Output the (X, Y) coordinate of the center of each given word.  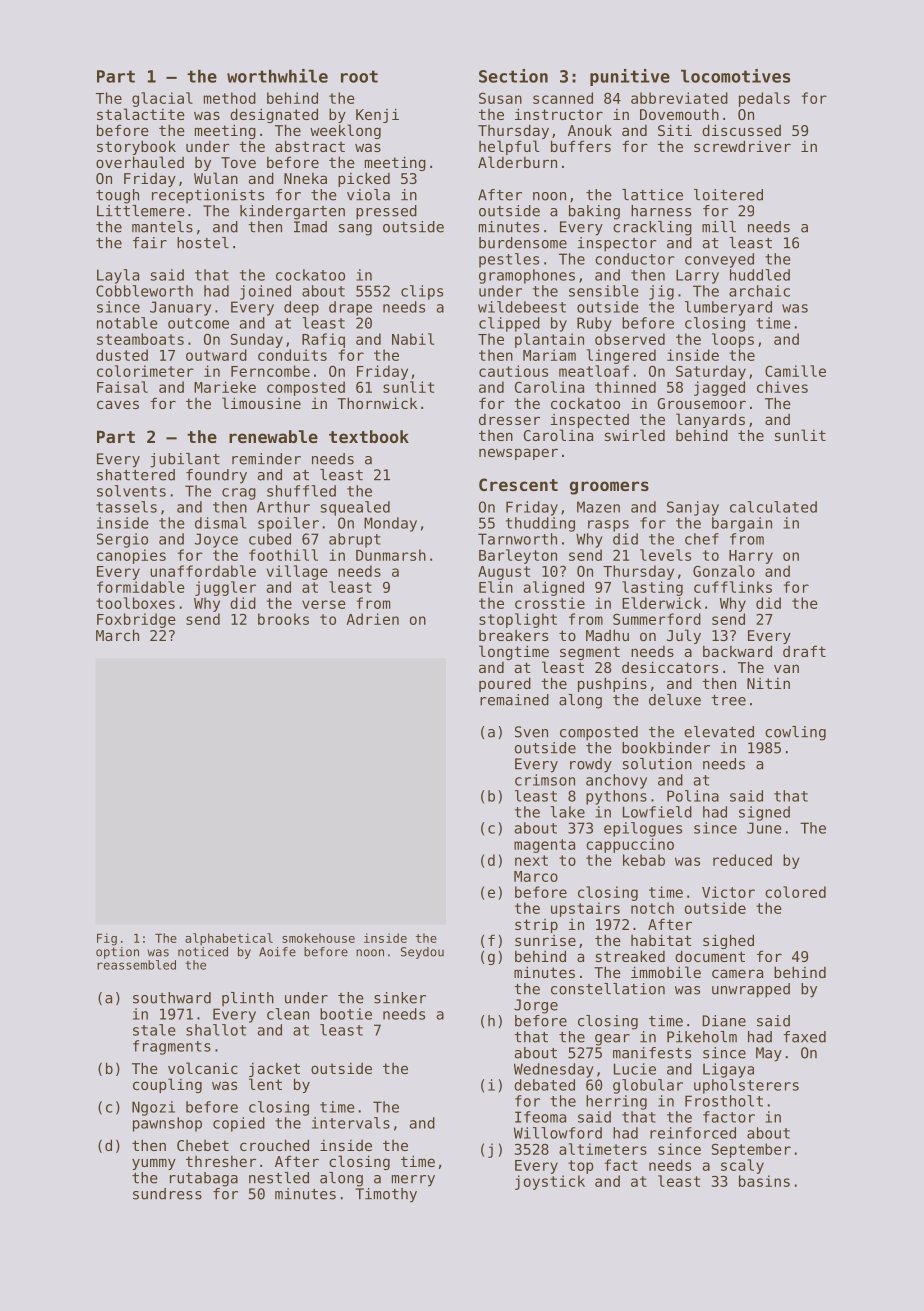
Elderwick (661, 603)
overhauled (140, 162)
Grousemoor (701, 403)
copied (239, 1124)
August (504, 573)
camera (737, 973)
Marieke (225, 387)
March (117, 635)
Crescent (518, 484)
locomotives (735, 76)
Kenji (377, 115)
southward (172, 998)
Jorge (536, 1006)
